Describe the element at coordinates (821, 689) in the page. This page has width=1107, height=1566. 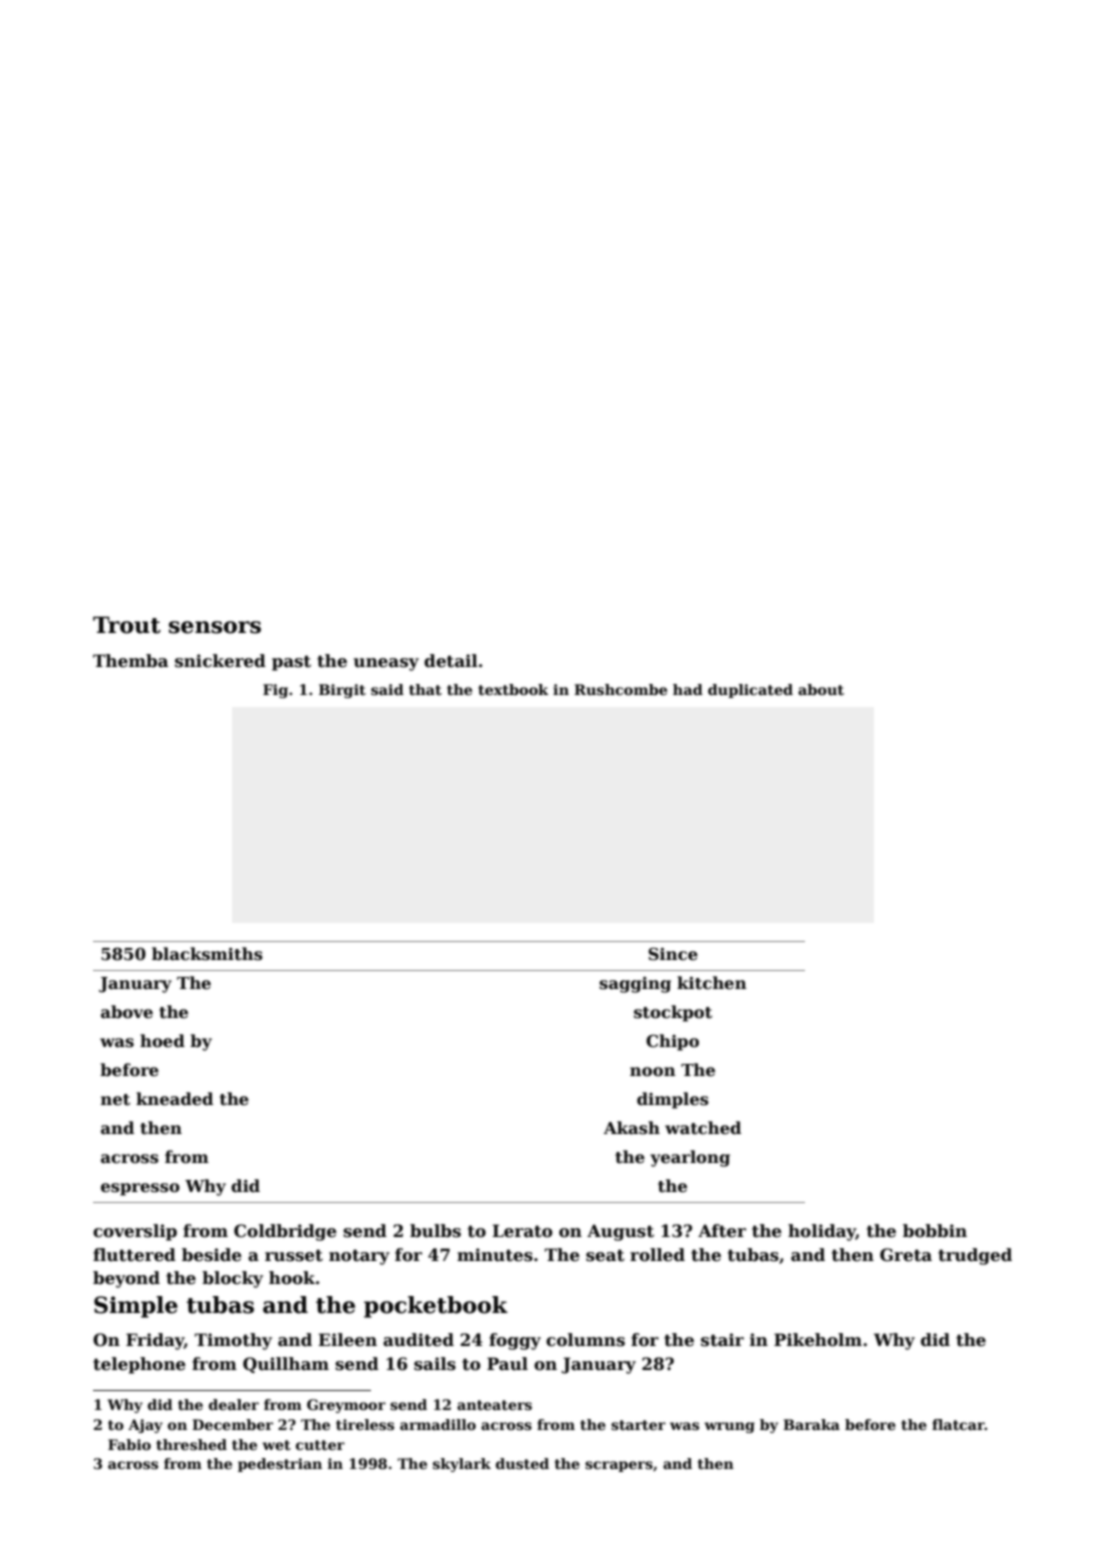
I see `about` at that location.
